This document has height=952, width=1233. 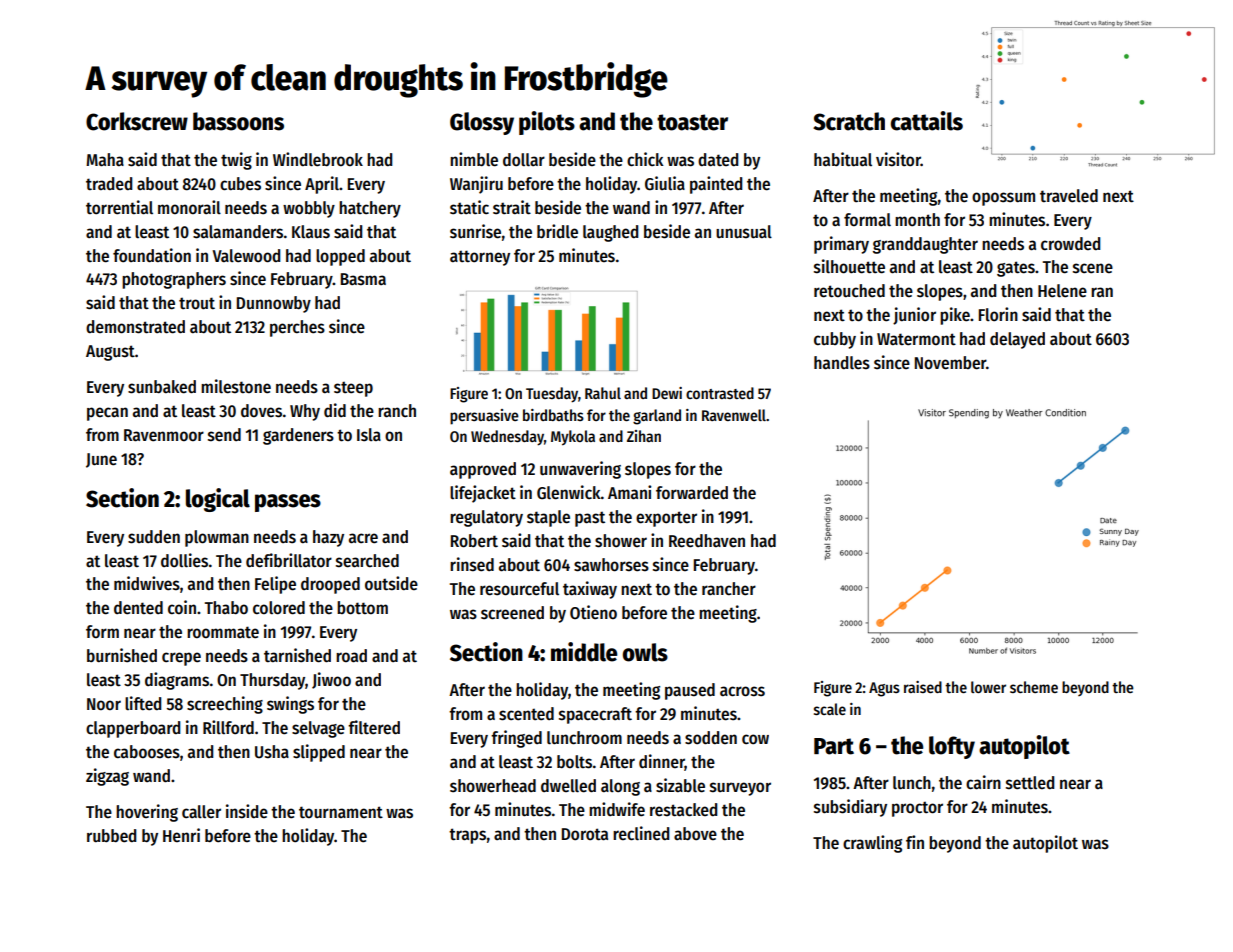 I want to click on laughed, so click(x=610, y=233).
